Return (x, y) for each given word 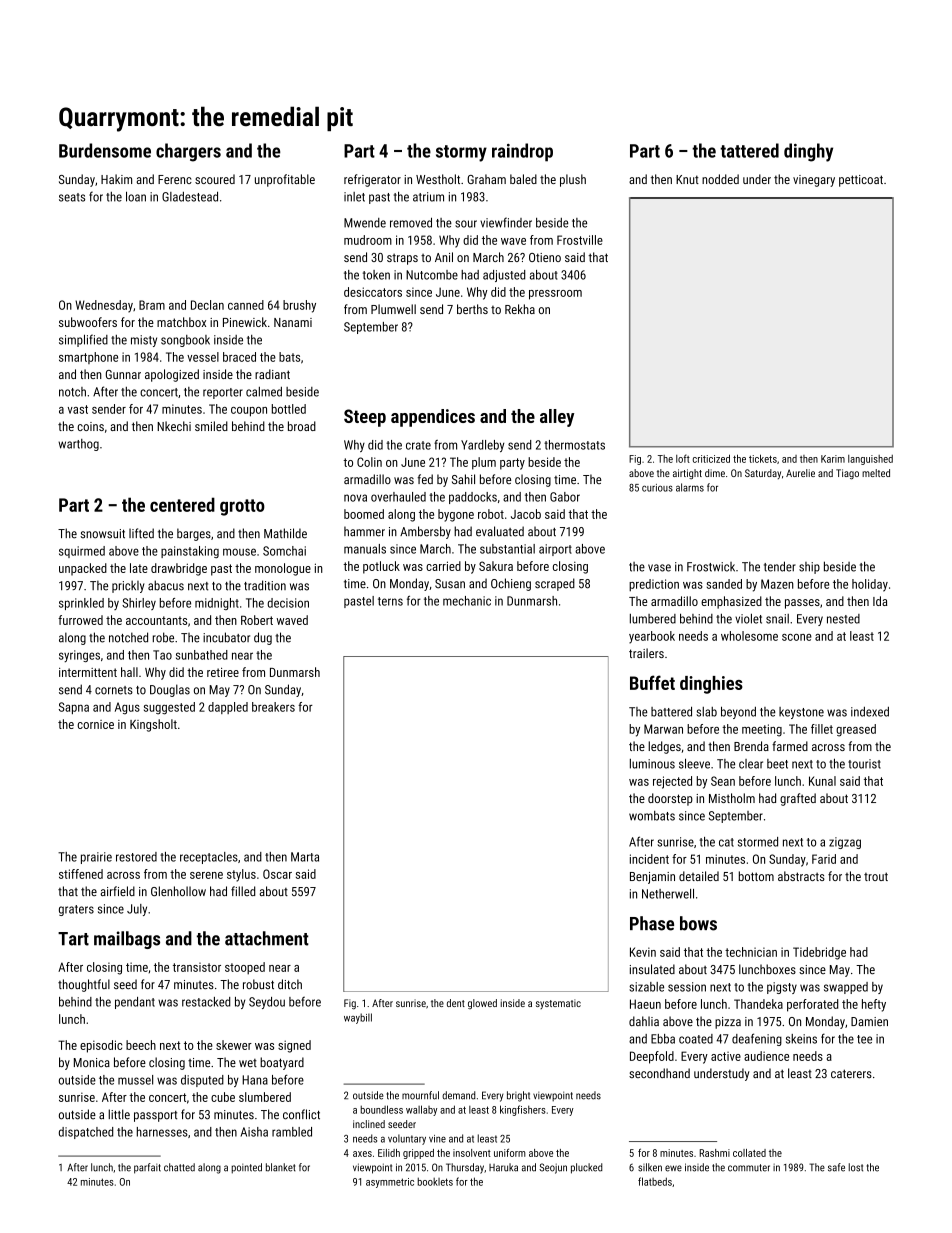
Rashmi (715, 1153)
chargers (188, 152)
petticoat (861, 181)
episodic (101, 1046)
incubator (226, 637)
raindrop (522, 152)
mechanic (467, 601)
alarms (690, 487)
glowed (482, 1004)
